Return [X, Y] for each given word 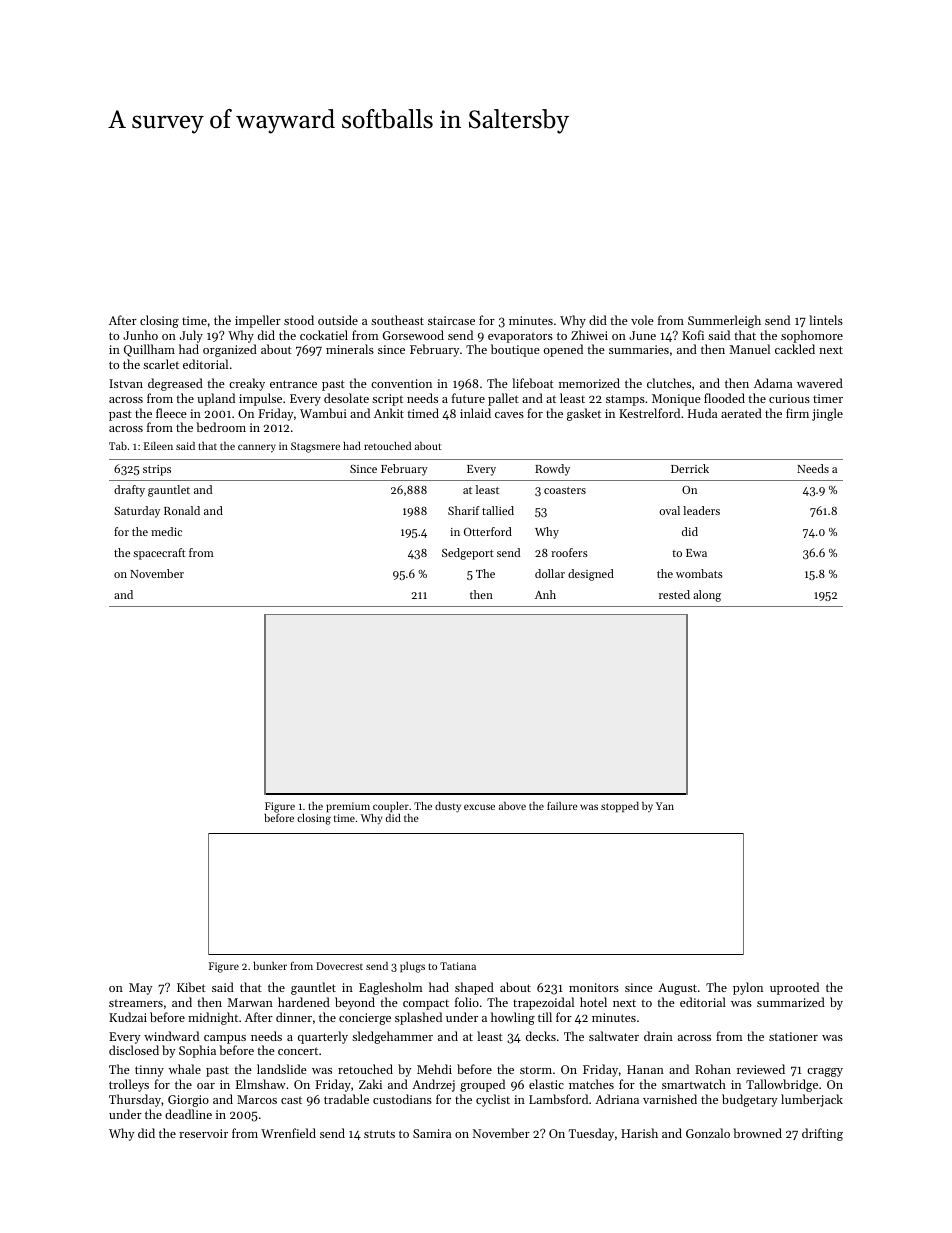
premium [348, 807]
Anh [545, 594]
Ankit [389, 413]
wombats [699, 573]
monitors [594, 987]
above [512, 806]
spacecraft [159, 554]
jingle [827, 414]
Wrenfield [288, 1133]
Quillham [149, 350]
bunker [270, 966]
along [707, 596]
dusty [448, 807]
